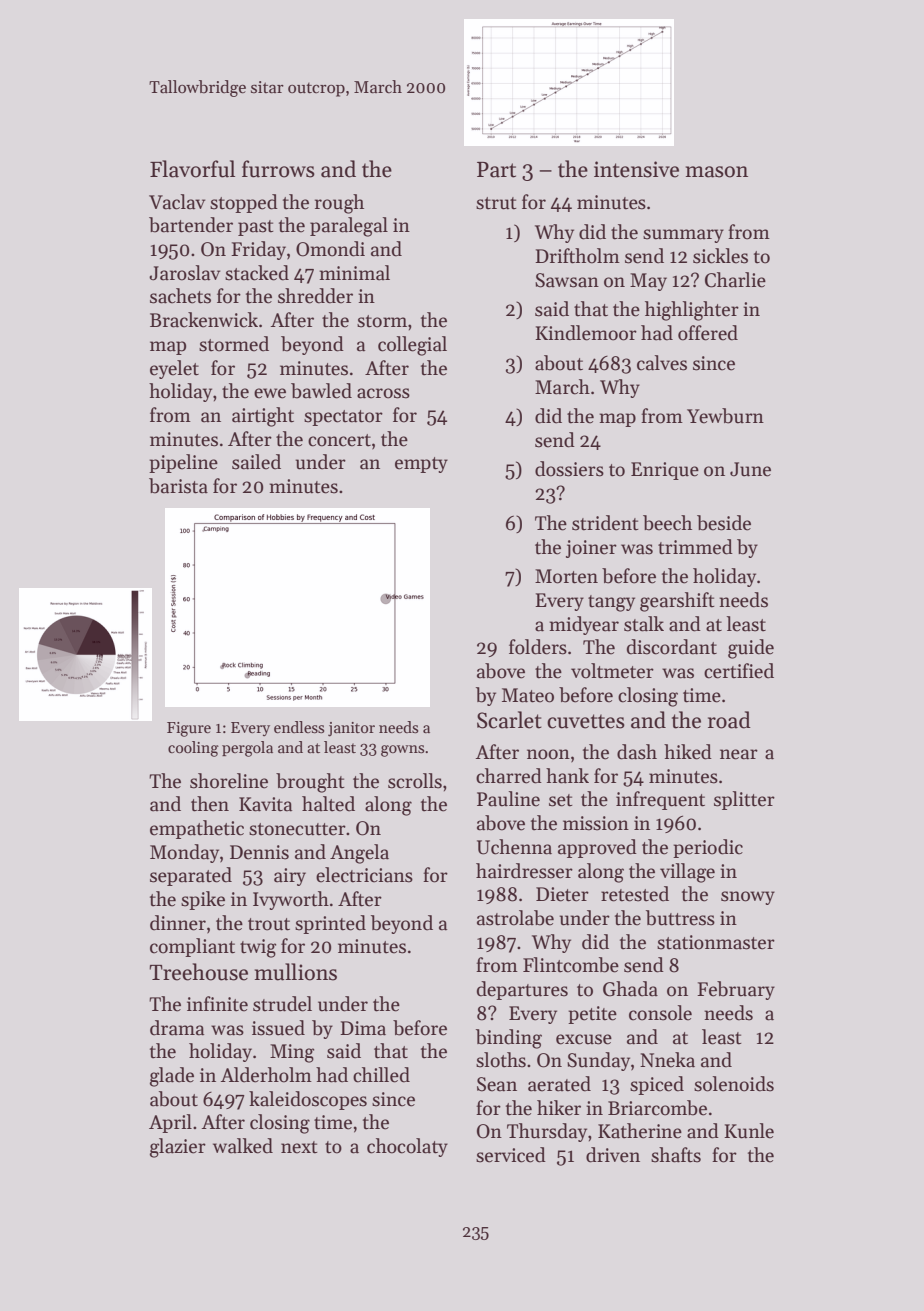 The height and width of the image is (1311, 924). What do you see at coordinates (363, 1028) in the image?
I see `Dima` at bounding box center [363, 1028].
